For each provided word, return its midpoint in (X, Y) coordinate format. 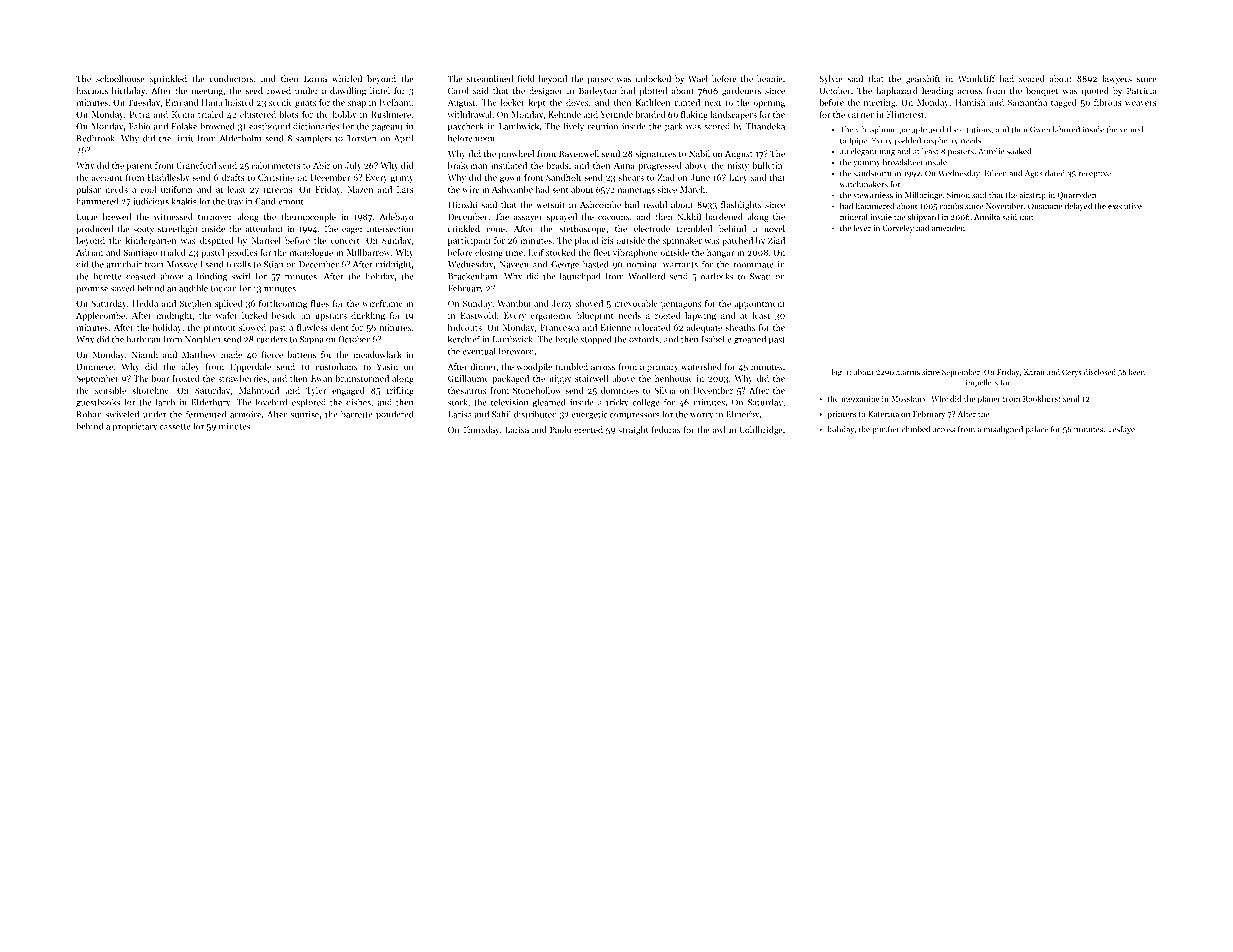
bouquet (1042, 91)
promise (92, 289)
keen (1137, 372)
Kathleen (653, 102)
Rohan (89, 414)
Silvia (665, 390)
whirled (347, 78)
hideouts (465, 327)
